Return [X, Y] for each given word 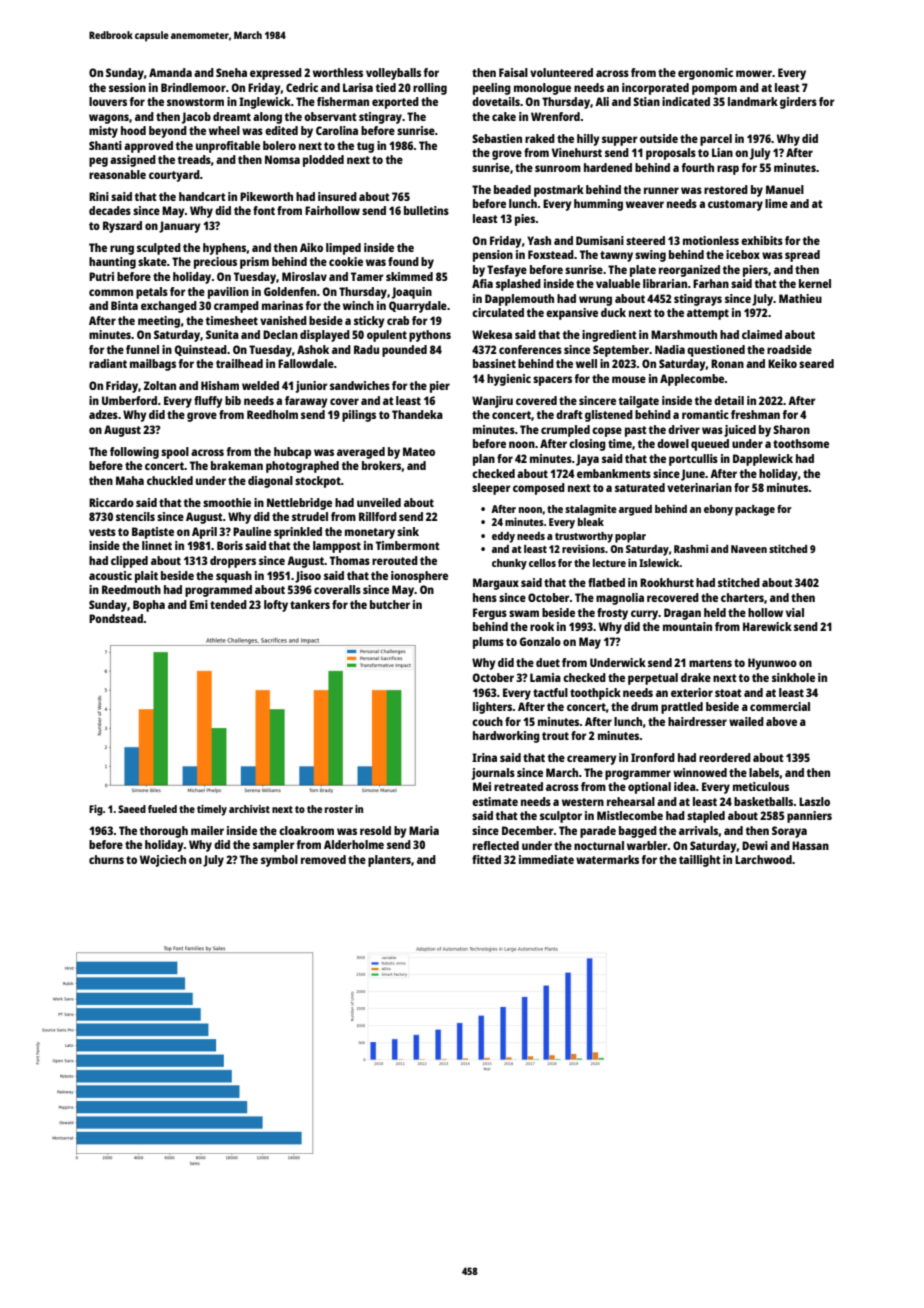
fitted [486, 859]
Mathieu [800, 298]
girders [798, 103]
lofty [276, 606]
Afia [482, 283]
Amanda [170, 72]
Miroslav [304, 276]
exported [395, 103]
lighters [493, 708]
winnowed [700, 772]
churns [106, 859]
